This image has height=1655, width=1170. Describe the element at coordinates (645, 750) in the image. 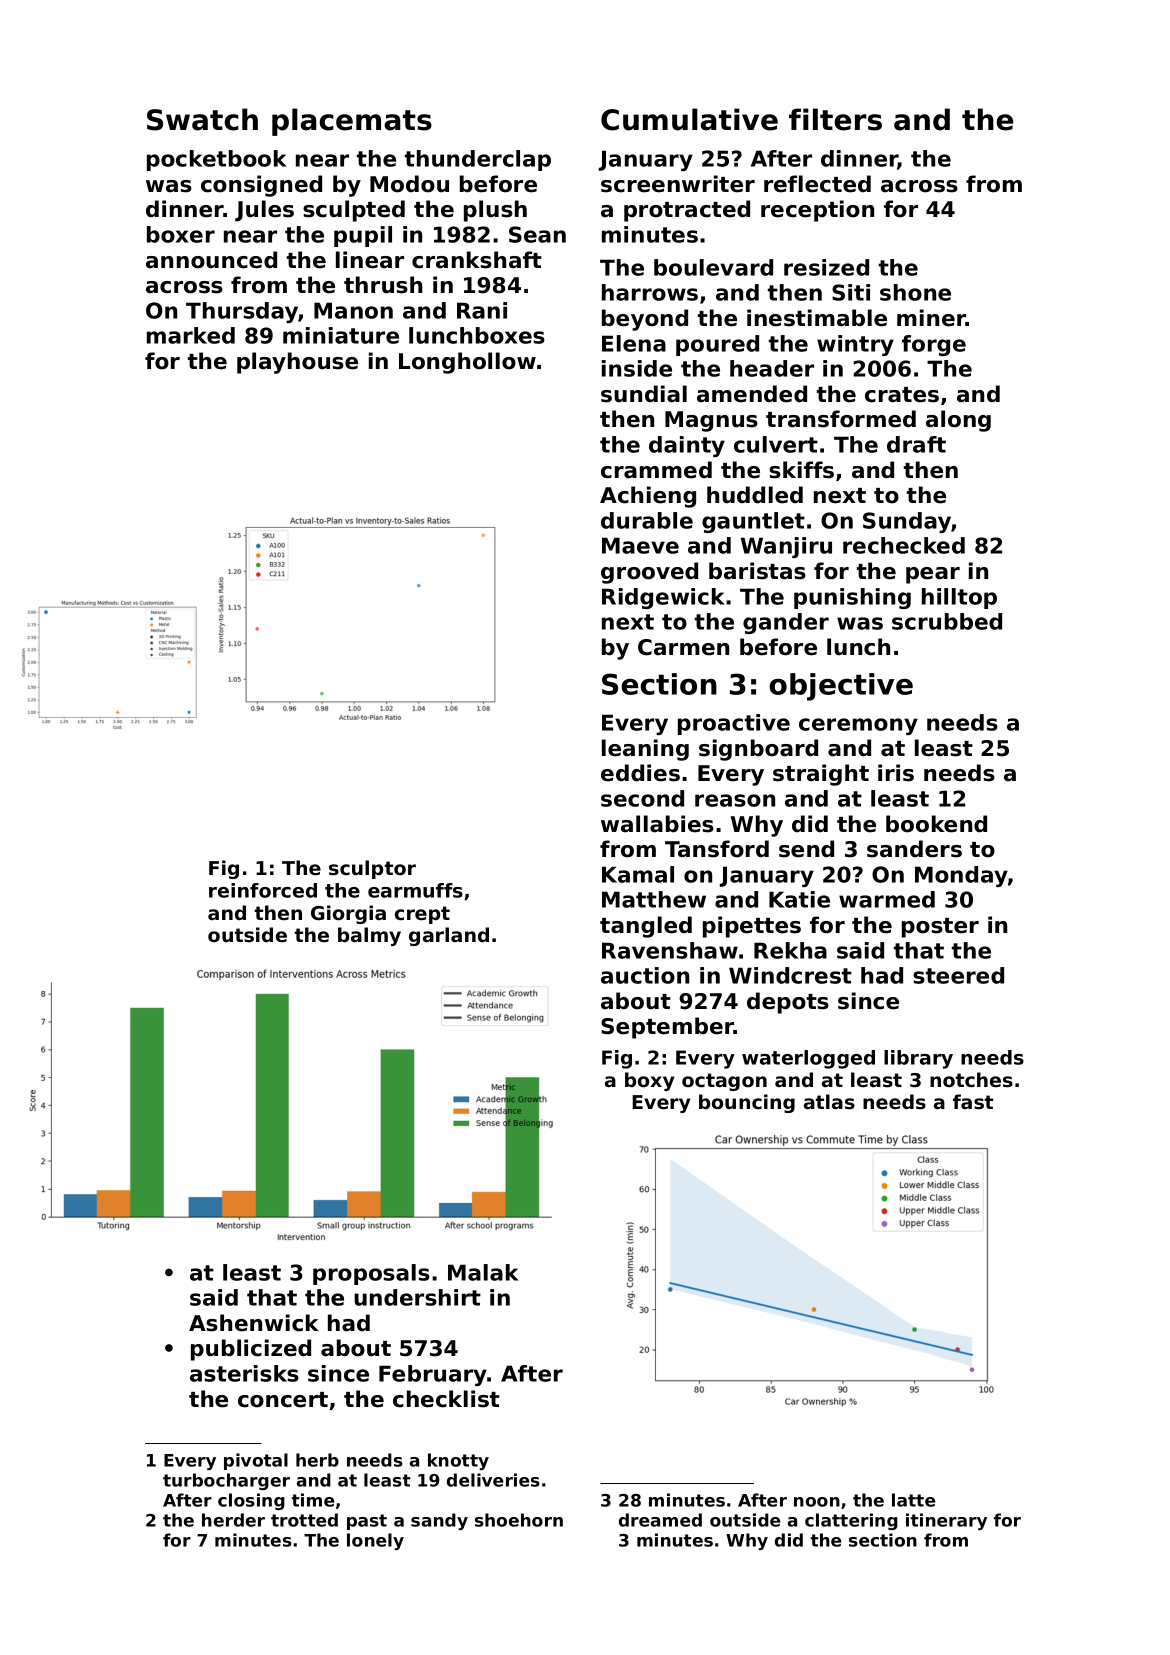

I see `leaning` at that location.
